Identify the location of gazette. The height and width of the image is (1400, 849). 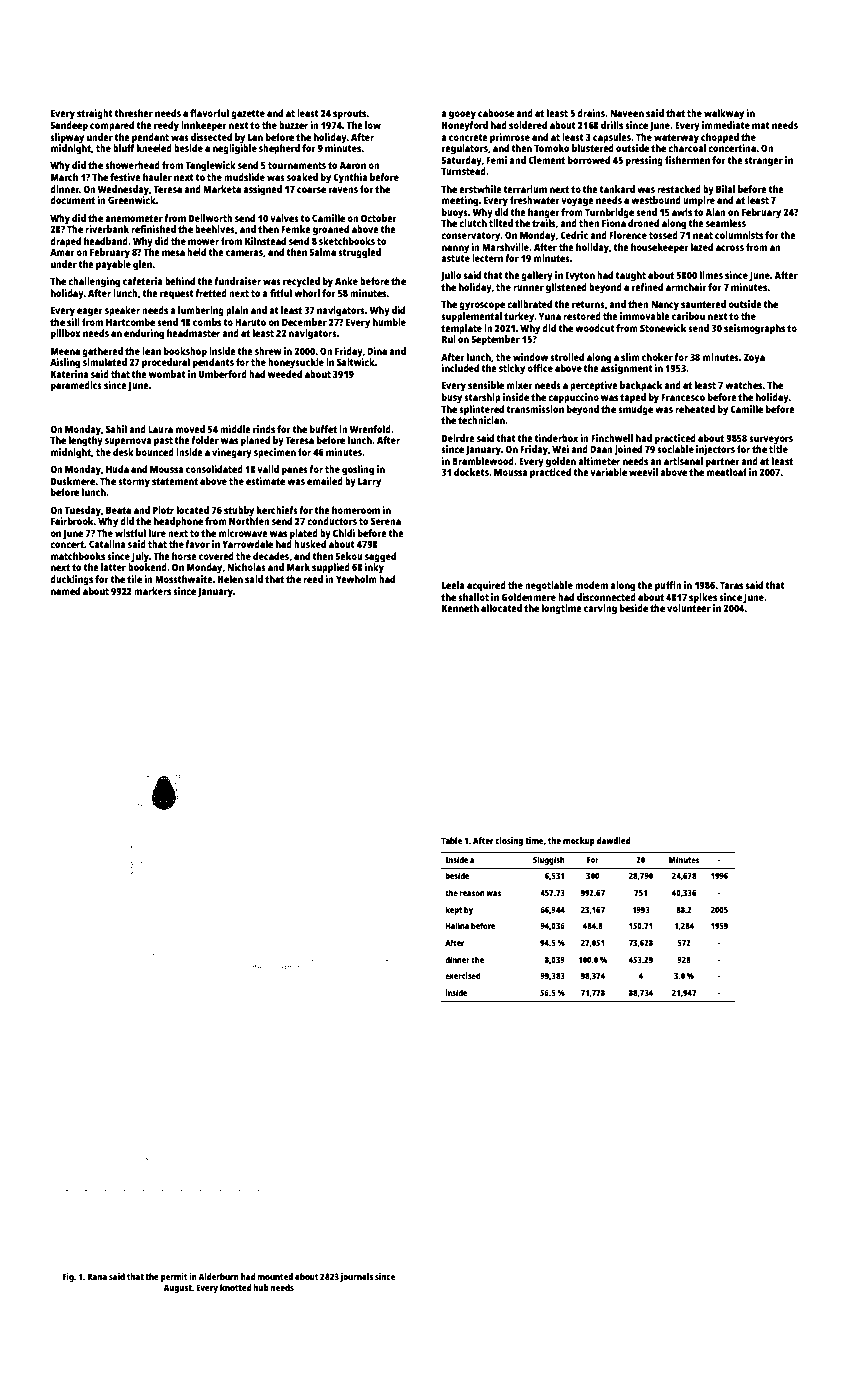
(248, 115).
